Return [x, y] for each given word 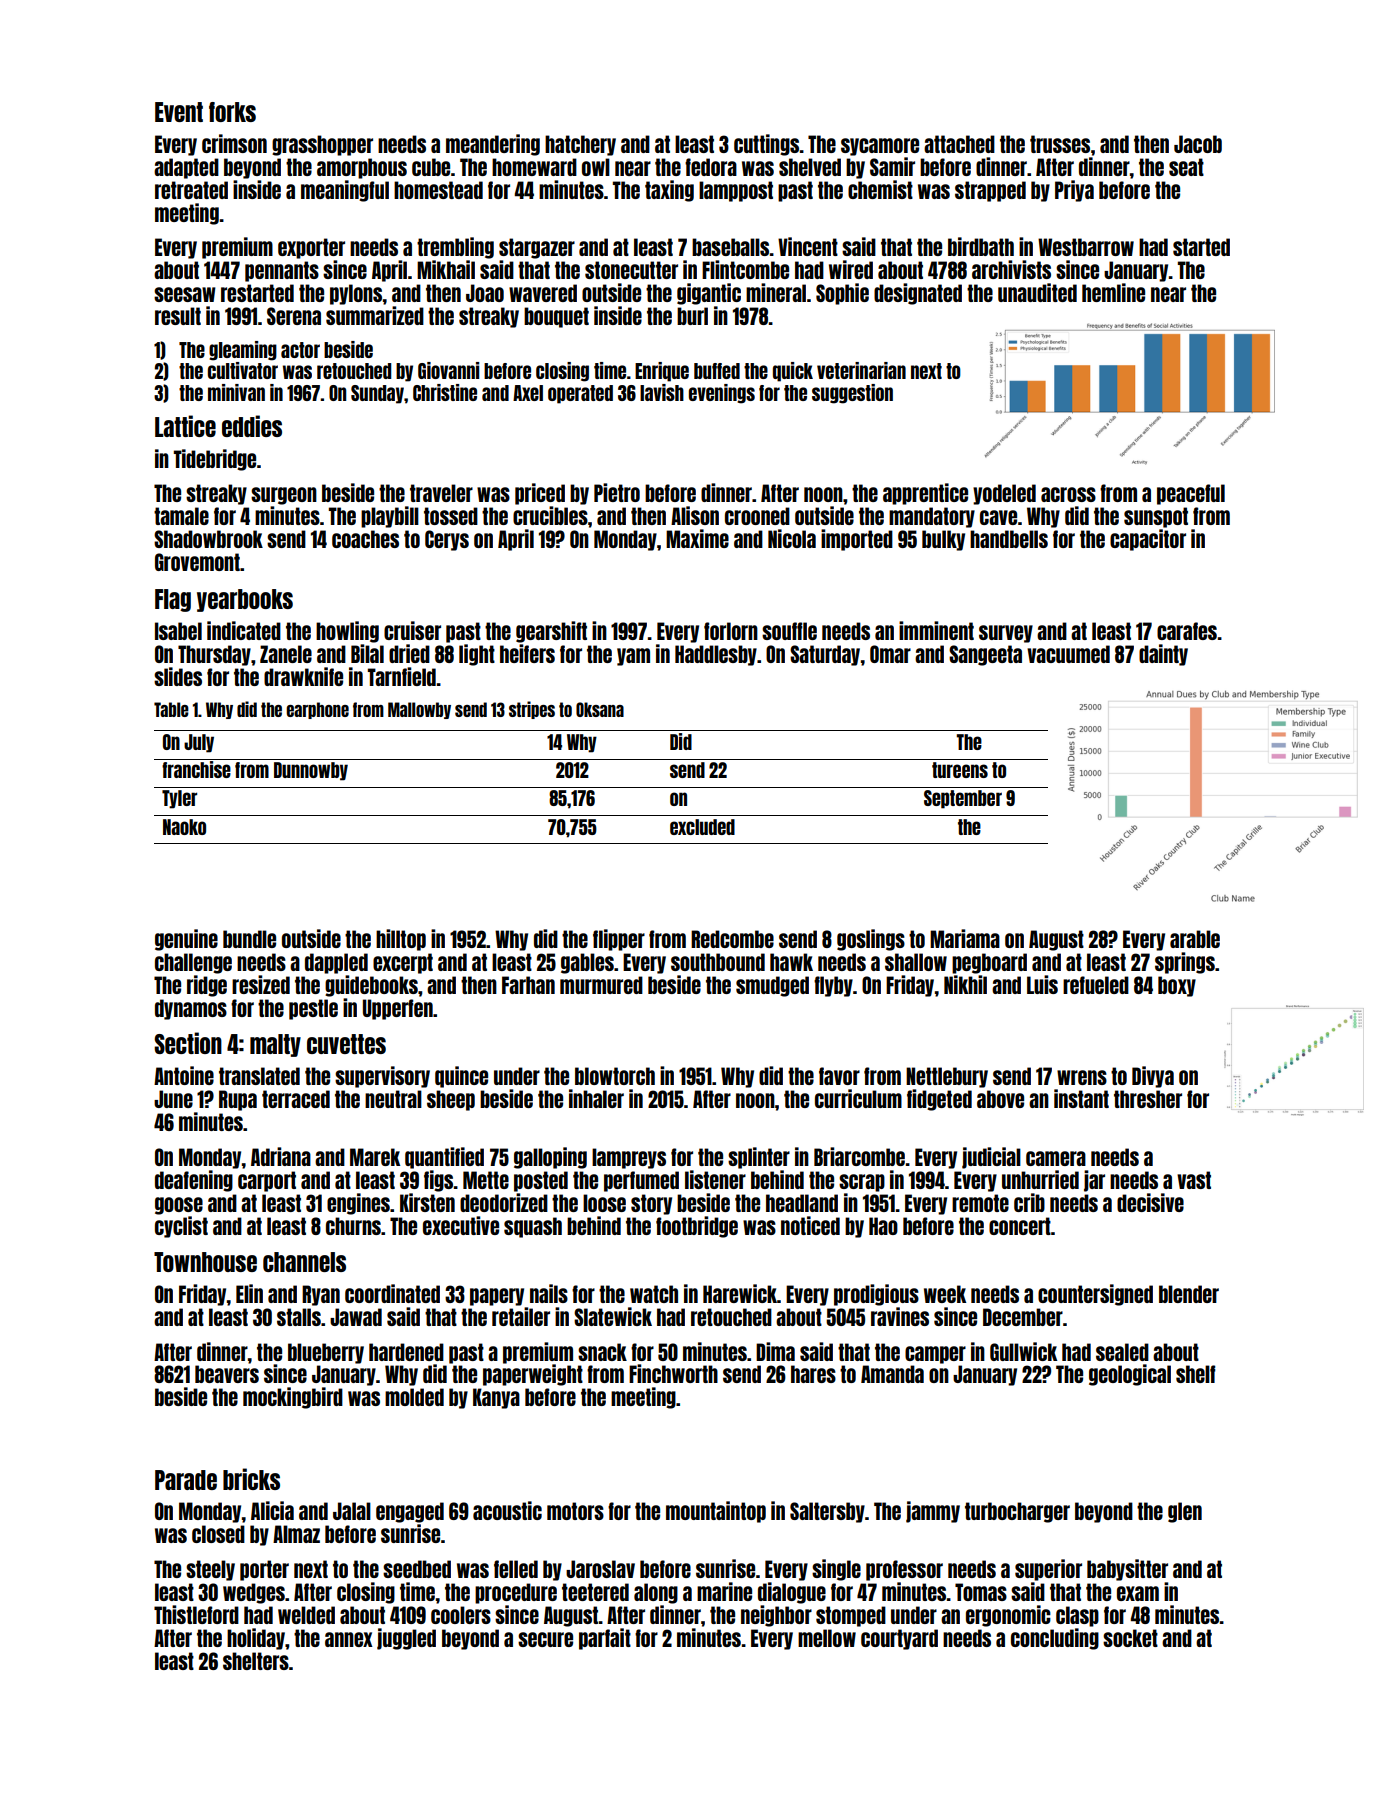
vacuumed [1068, 654]
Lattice [185, 426]
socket [1130, 1638]
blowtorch [615, 1076]
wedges [254, 1593]
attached [959, 144]
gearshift [551, 632]
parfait [605, 1639]
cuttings [766, 145]
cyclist [181, 1227]
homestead [438, 190]
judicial [991, 1158]
